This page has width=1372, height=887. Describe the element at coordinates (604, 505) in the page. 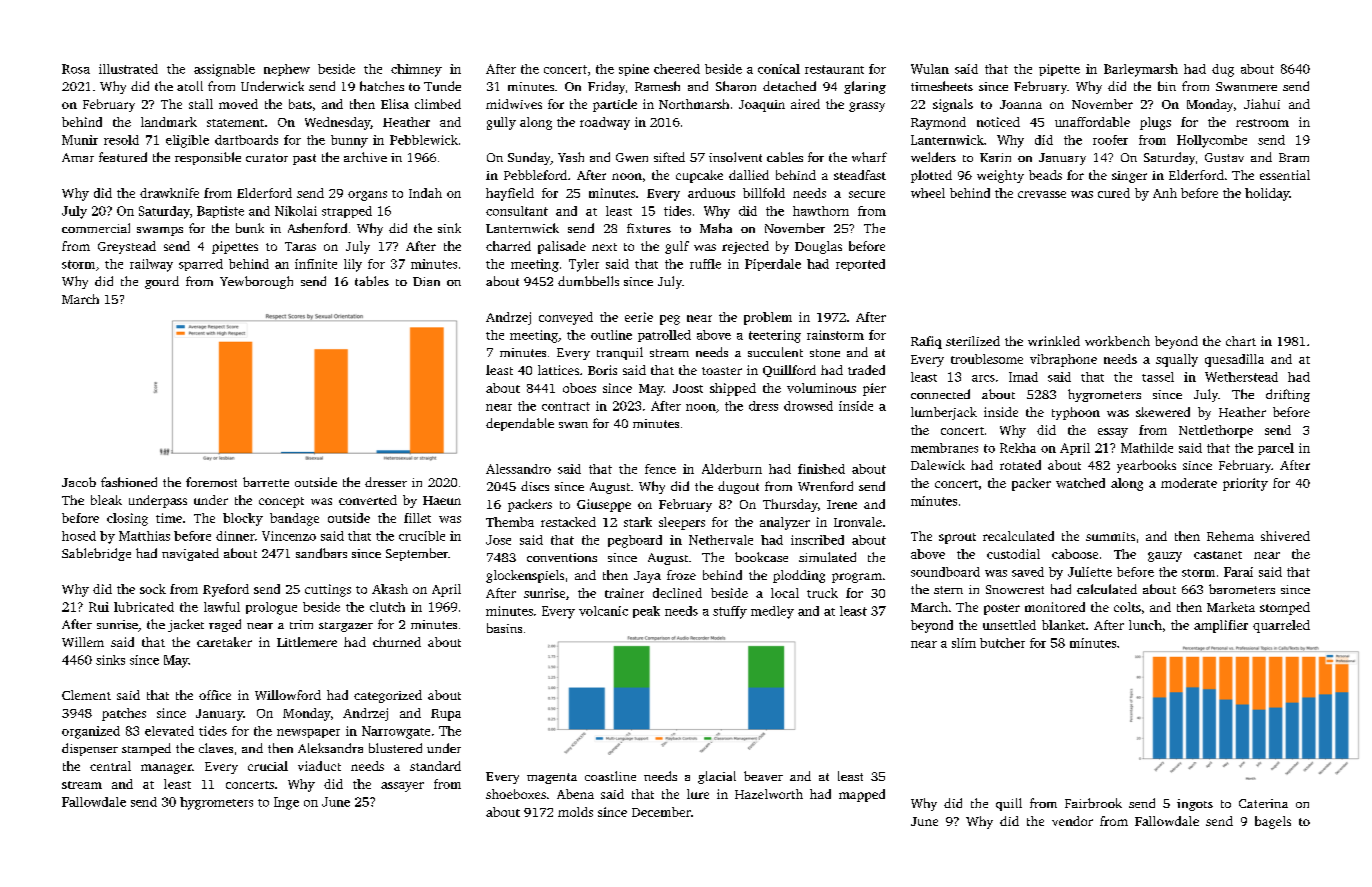

I see `Giuseppe` at that location.
